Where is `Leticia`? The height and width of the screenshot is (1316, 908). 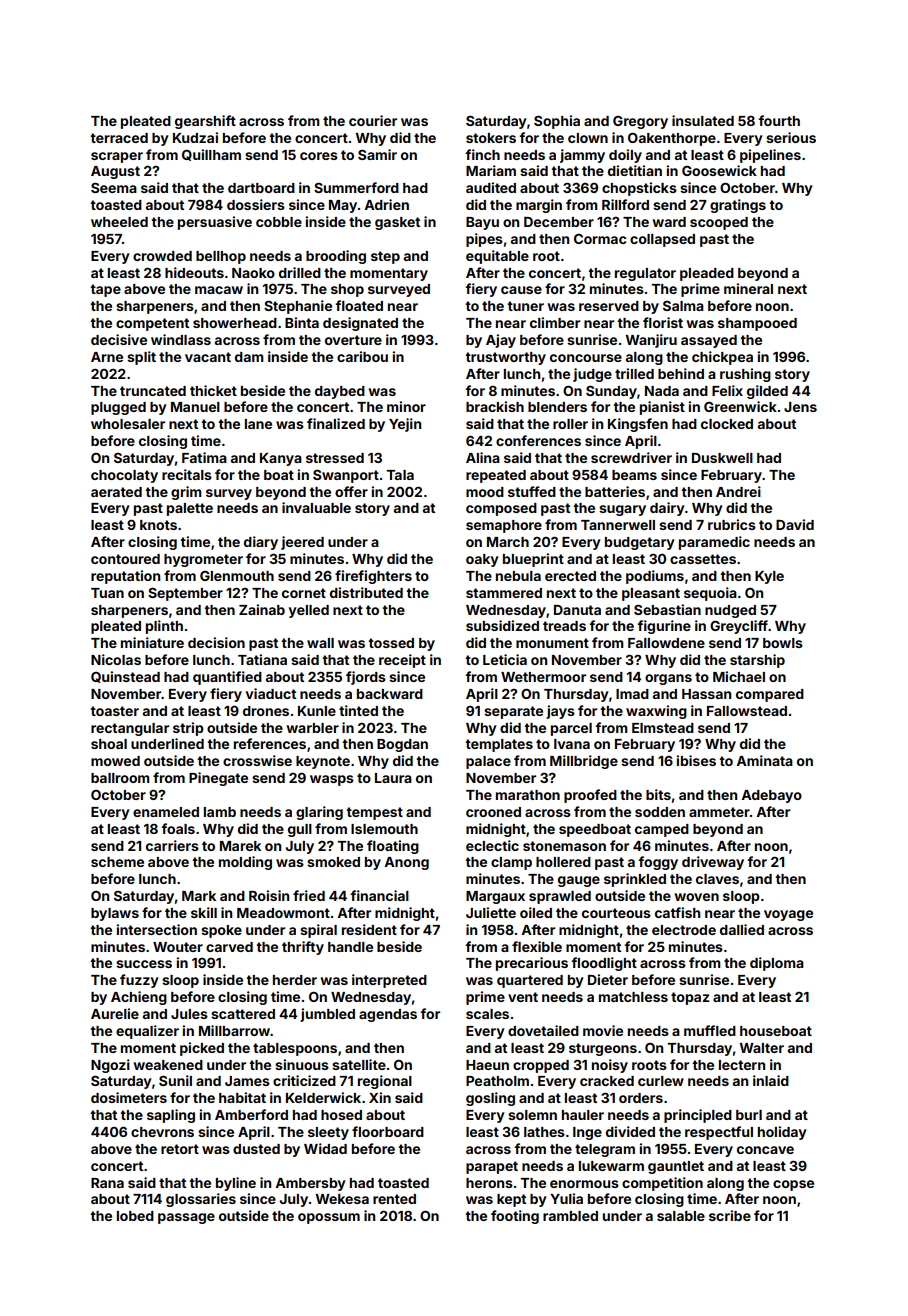
Leticia is located at coordinates (505, 659).
